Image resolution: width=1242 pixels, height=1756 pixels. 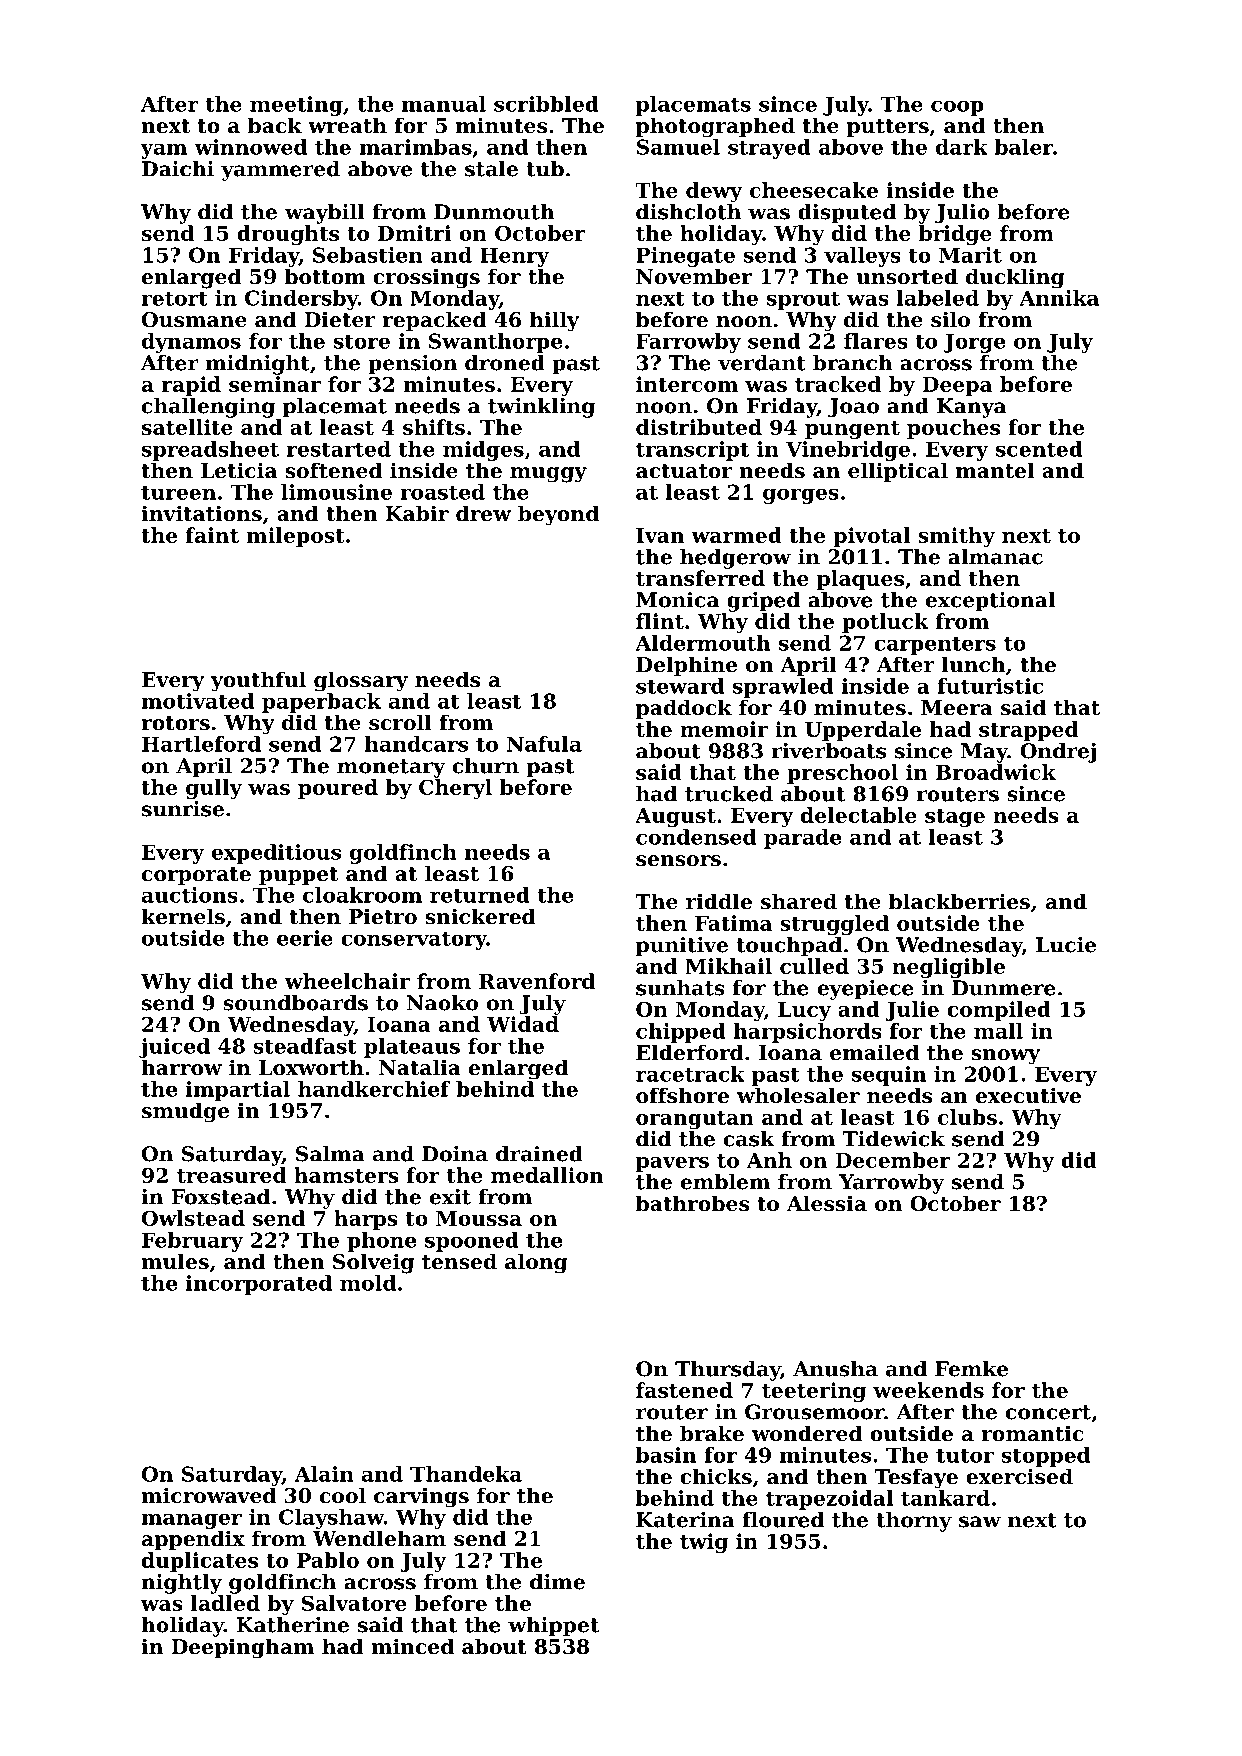 I want to click on whippet, so click(x=553, y=1627).
